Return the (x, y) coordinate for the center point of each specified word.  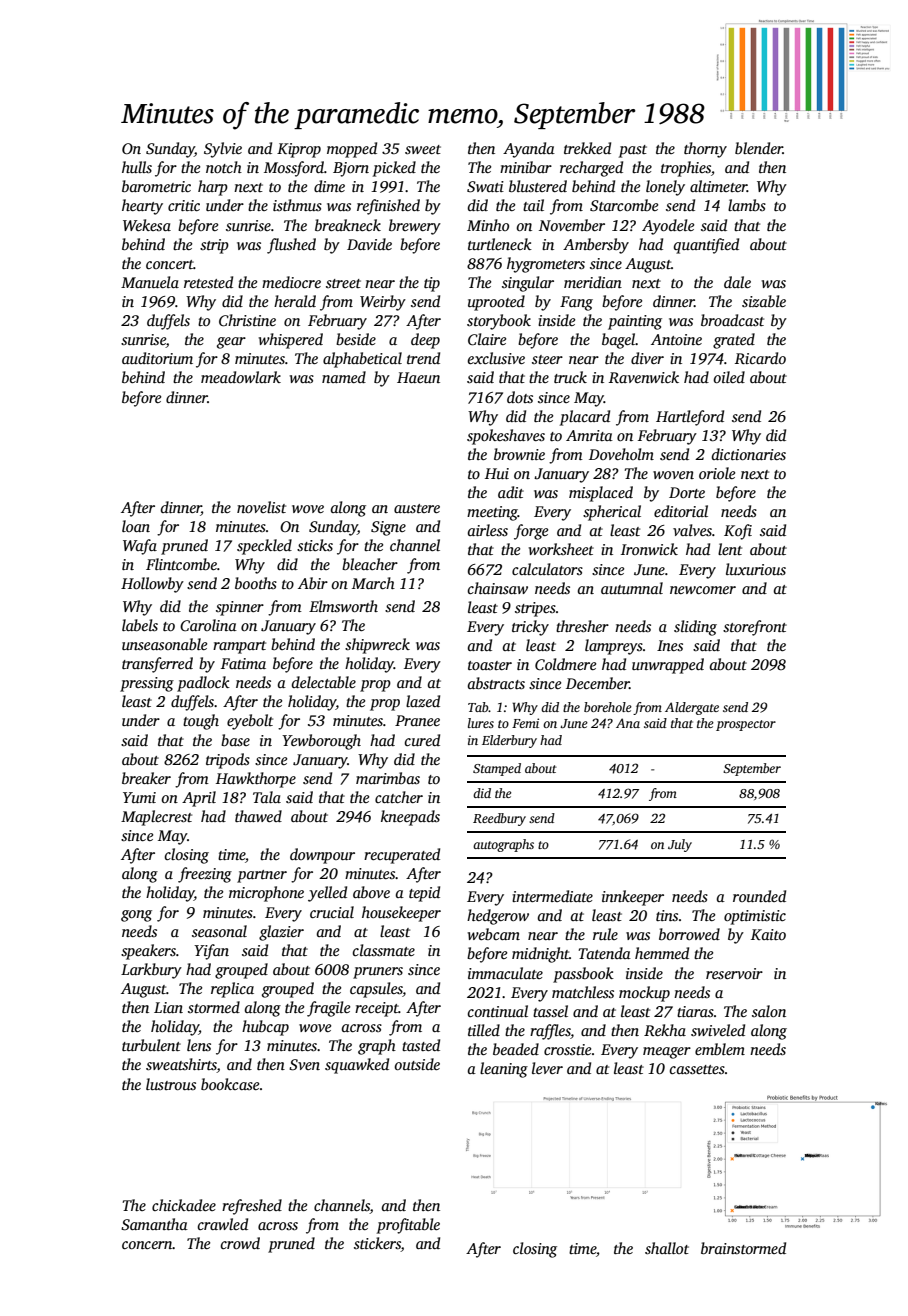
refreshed (252, 1207)
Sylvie (223, 150)
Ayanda (529, 150)
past (633, 151)
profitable (408, 1226)
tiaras (695, 1011)
